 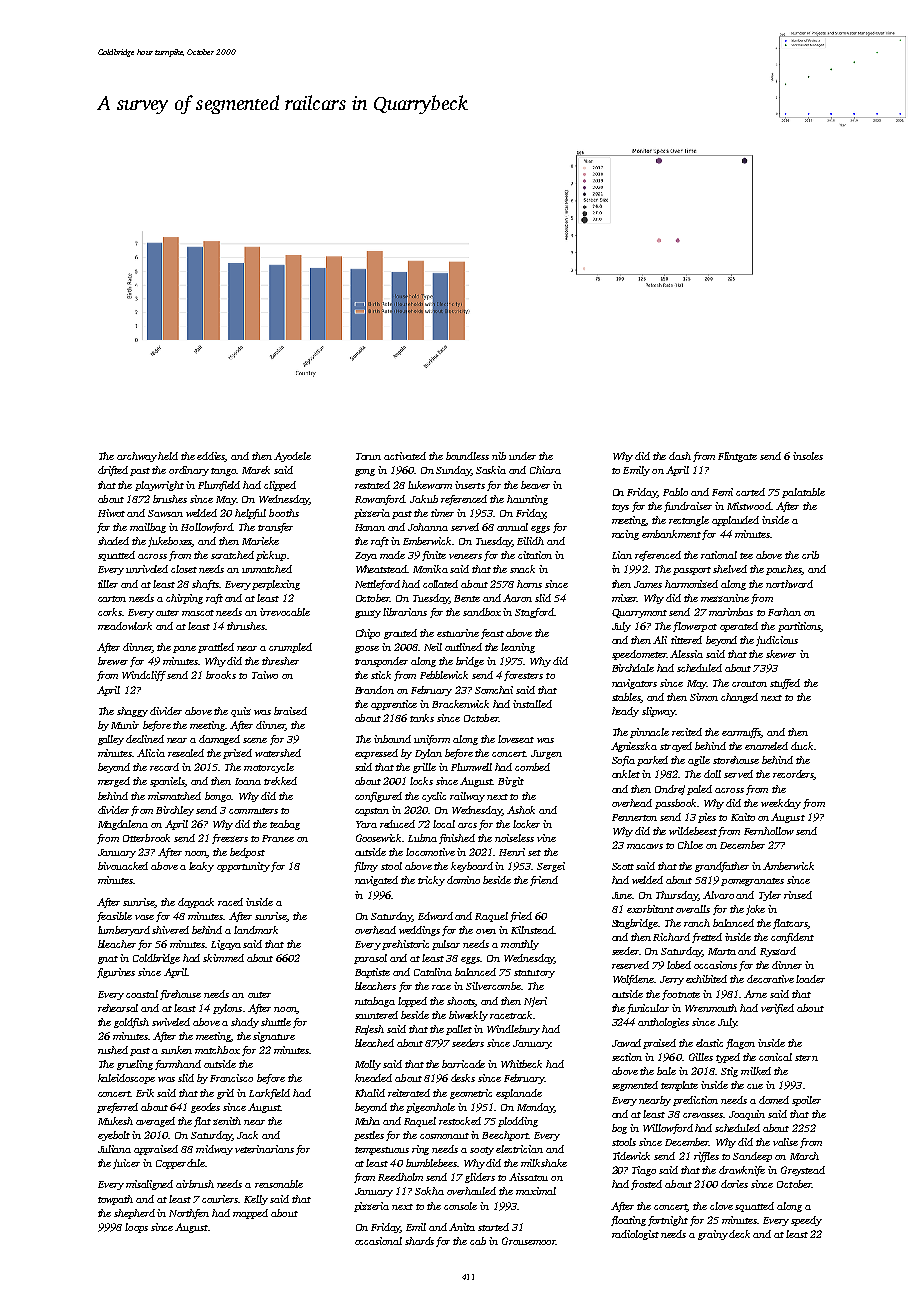 What do you see at coordinates (626, 774) in the image?
I see `anklet` at bounding box center [626, 774].
